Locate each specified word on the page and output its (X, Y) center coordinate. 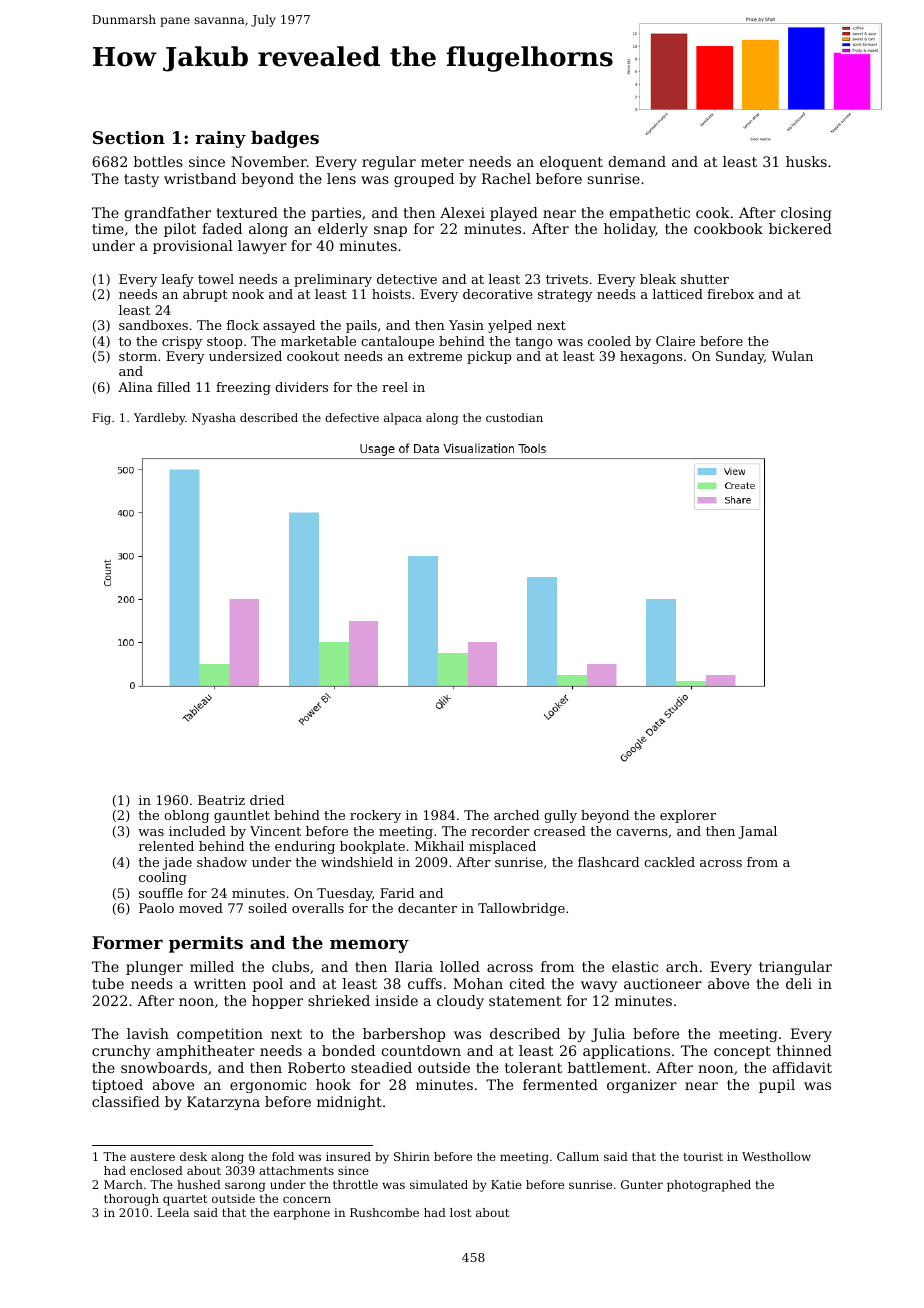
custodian (514, 417)
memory (369, 946)
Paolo (156, 908)
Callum (578, 1156)
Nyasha (214, 419)
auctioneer (663, 983)
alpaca (403, 419)
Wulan (792, 356)
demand (637, 161)
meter (442, 162)
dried (267, 800)
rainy (220, 139)
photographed (709, 1186)
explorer (688, 816)
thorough (131, 1200)
